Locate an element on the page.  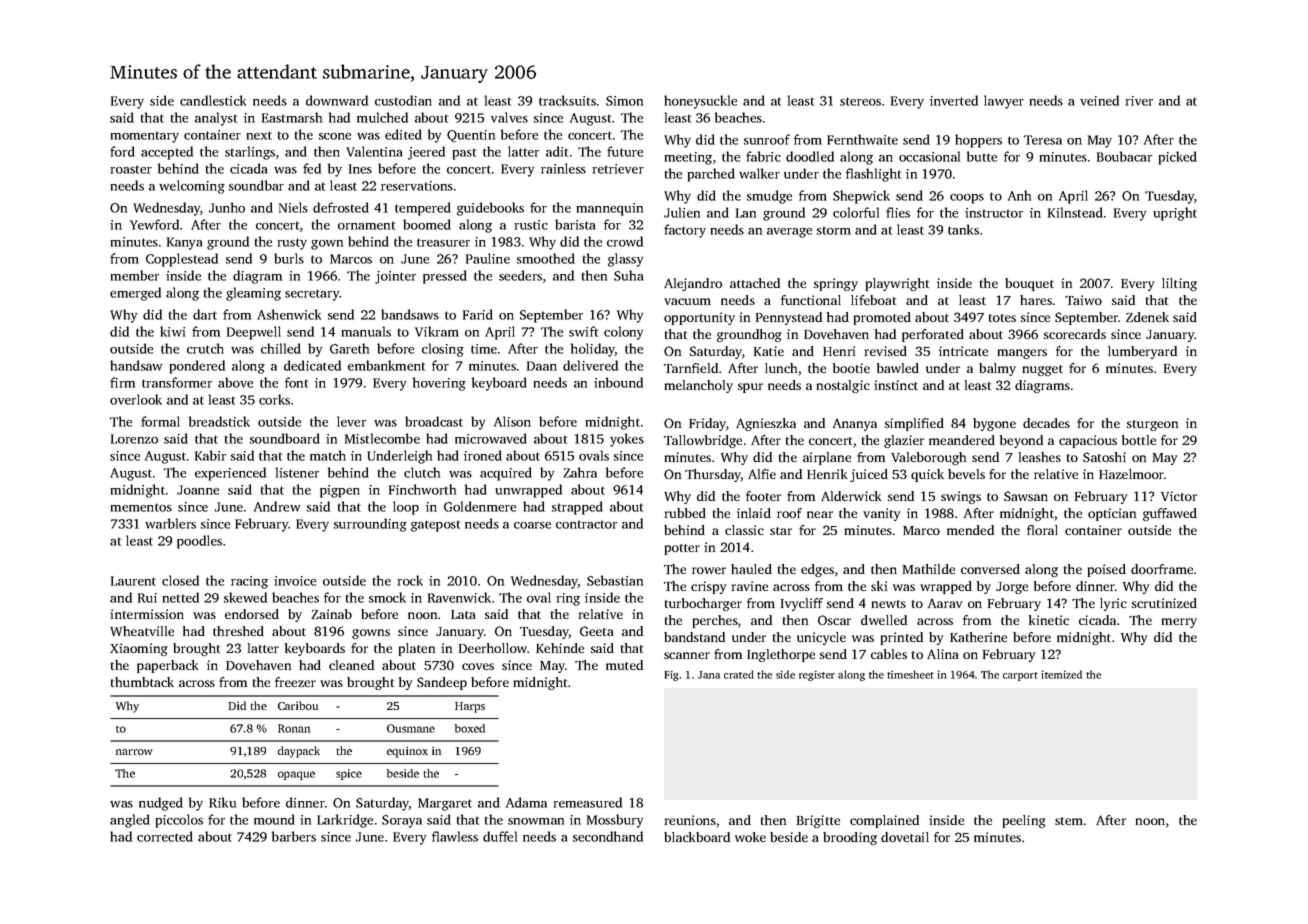
chilled is located at coordinates (281, 348).
